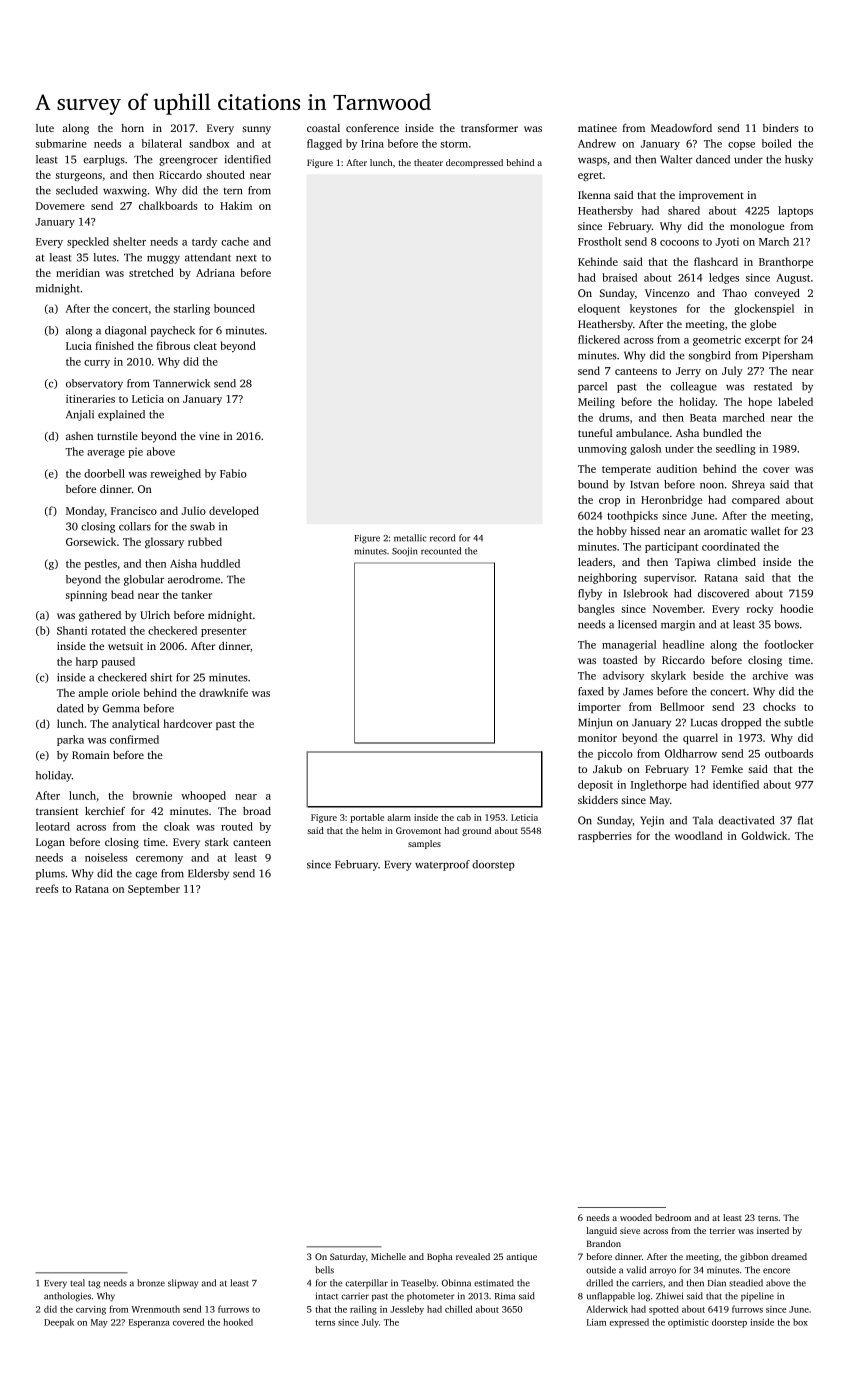 The image size is (849, 1400). What do you see at coordinates (599, 309) in the screenshot?
I see `eloquent` at bounding box center [599, 309].
